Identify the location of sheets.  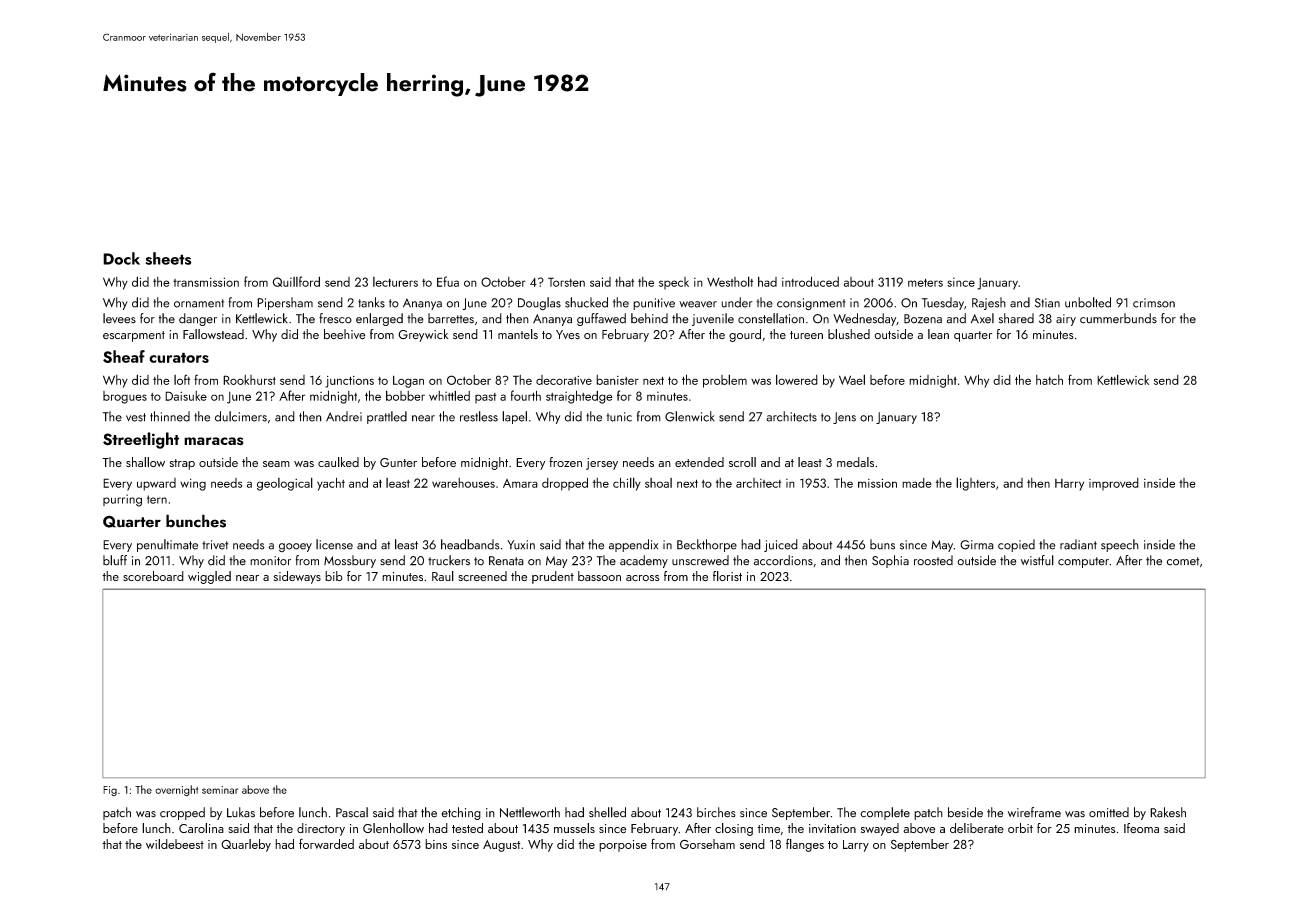
(168, 258).
